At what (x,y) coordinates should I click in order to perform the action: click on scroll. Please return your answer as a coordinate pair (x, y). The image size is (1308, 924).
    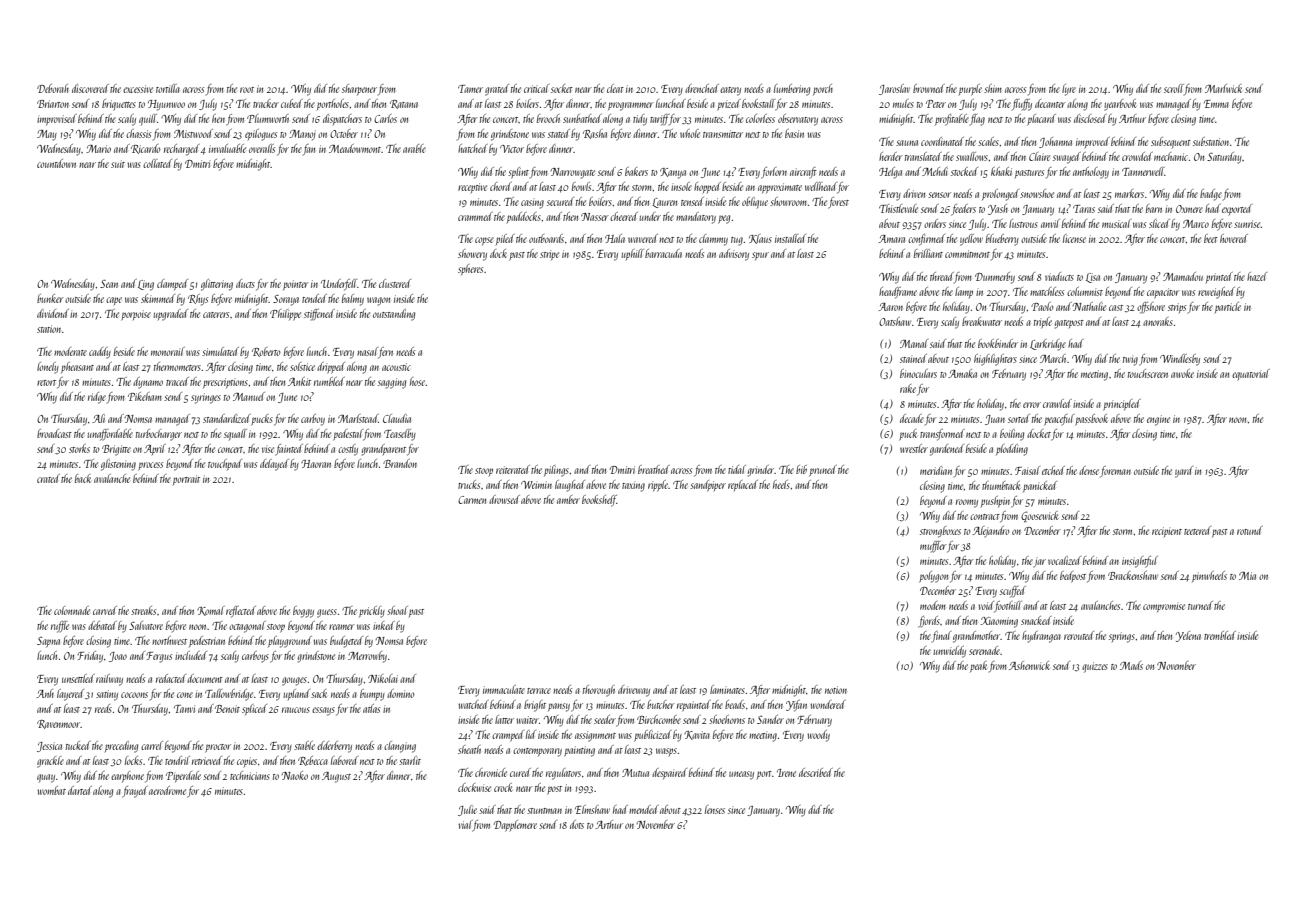
    Looking at the image, I should click on (1174, 88).
